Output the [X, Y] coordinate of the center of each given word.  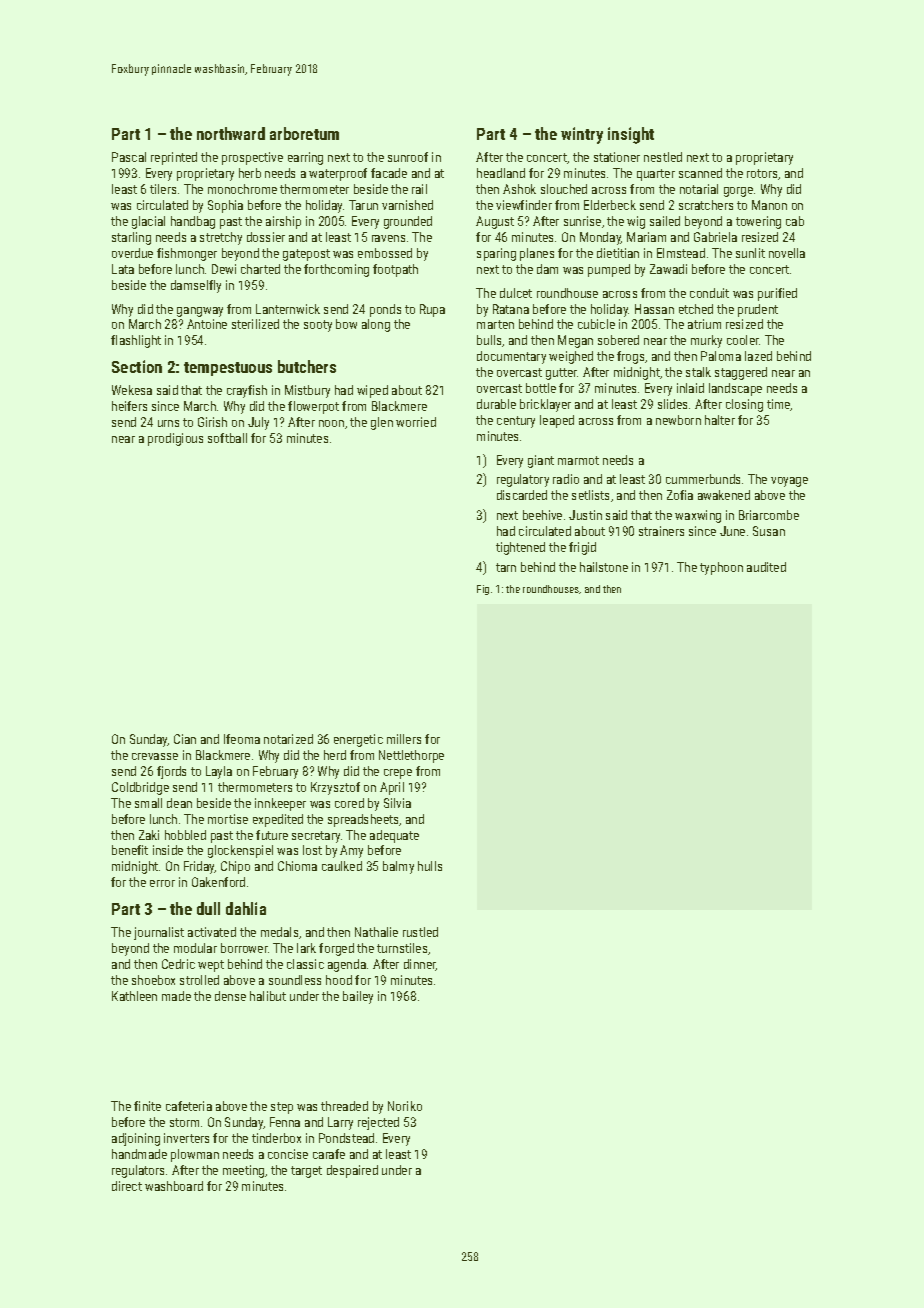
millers [404, 739]
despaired [352, 1171]
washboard [174, 1186]
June [732, 531]
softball [227, 438]
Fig [483, 590]
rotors [762, 173]
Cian [185, 739]
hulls [430, 866]
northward [231, 133]
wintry [582, 135]
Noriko [405, 1106]
